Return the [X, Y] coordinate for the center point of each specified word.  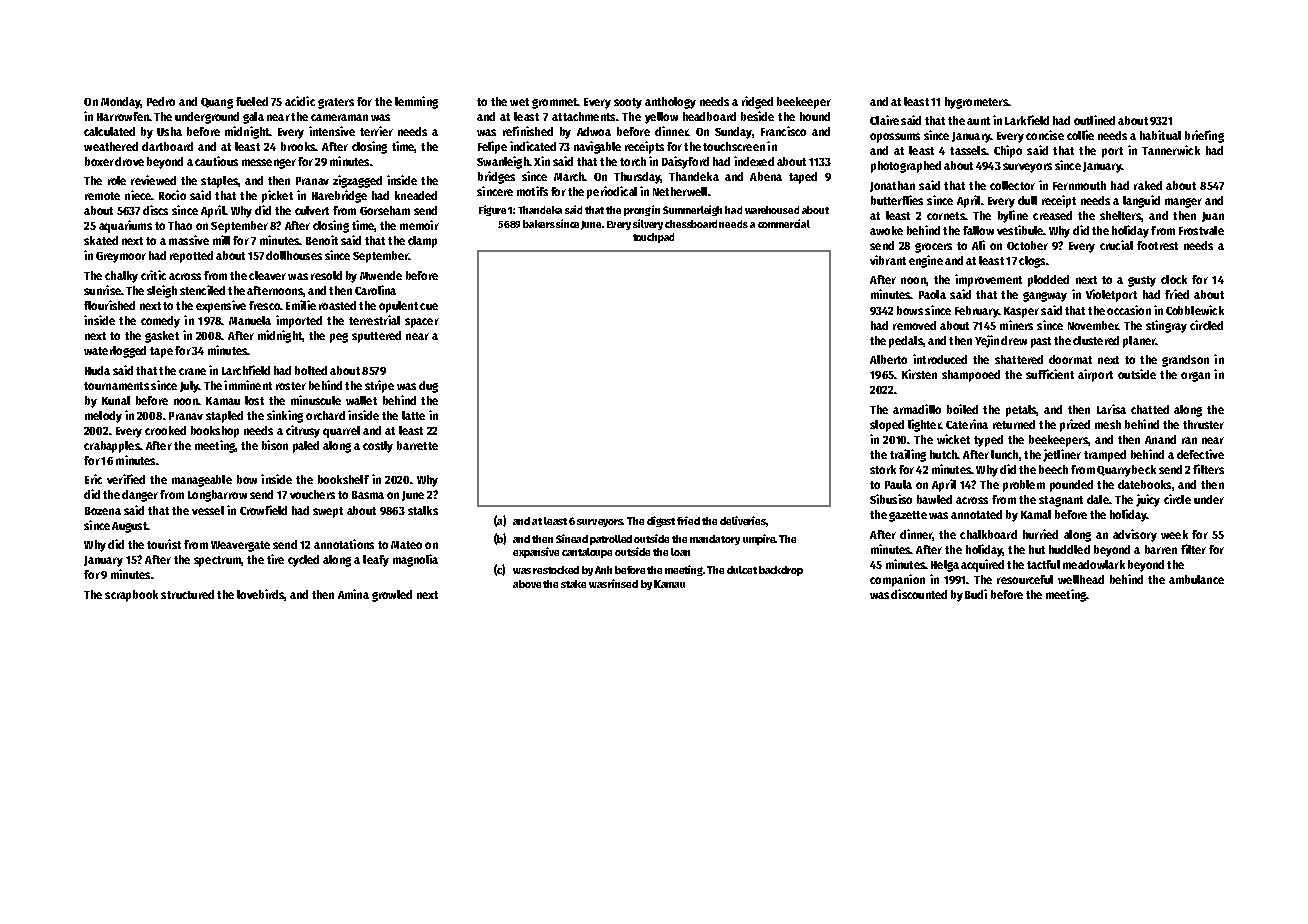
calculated [109, 131]
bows [910, 310]
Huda [97, 370]
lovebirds [260, 594]
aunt [978, 121]
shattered [1019, 359]
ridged [757, 102]
